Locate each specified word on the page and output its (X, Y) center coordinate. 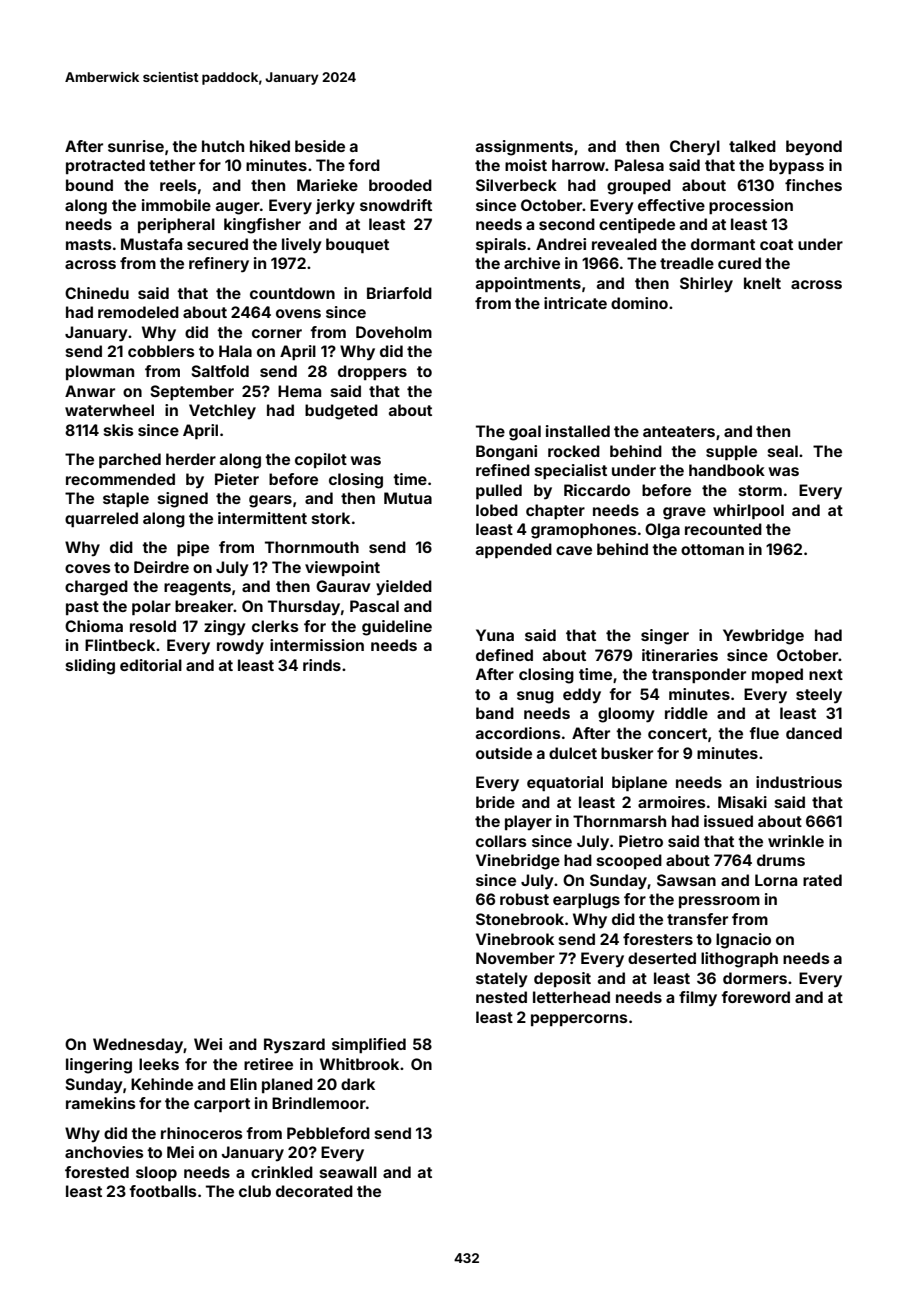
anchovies (104, 1152)
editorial (151, 665)
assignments (524, 148)
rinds (322, 665)
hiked (270, 146)
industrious (799, 782)
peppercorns (579, 1020)
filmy (698, 999)
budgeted (341, 412)
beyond (814, 148)
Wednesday (138, 1046)
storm (760, 490)
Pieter (237, 479)
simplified (369, 1045)
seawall (348, 1172)
